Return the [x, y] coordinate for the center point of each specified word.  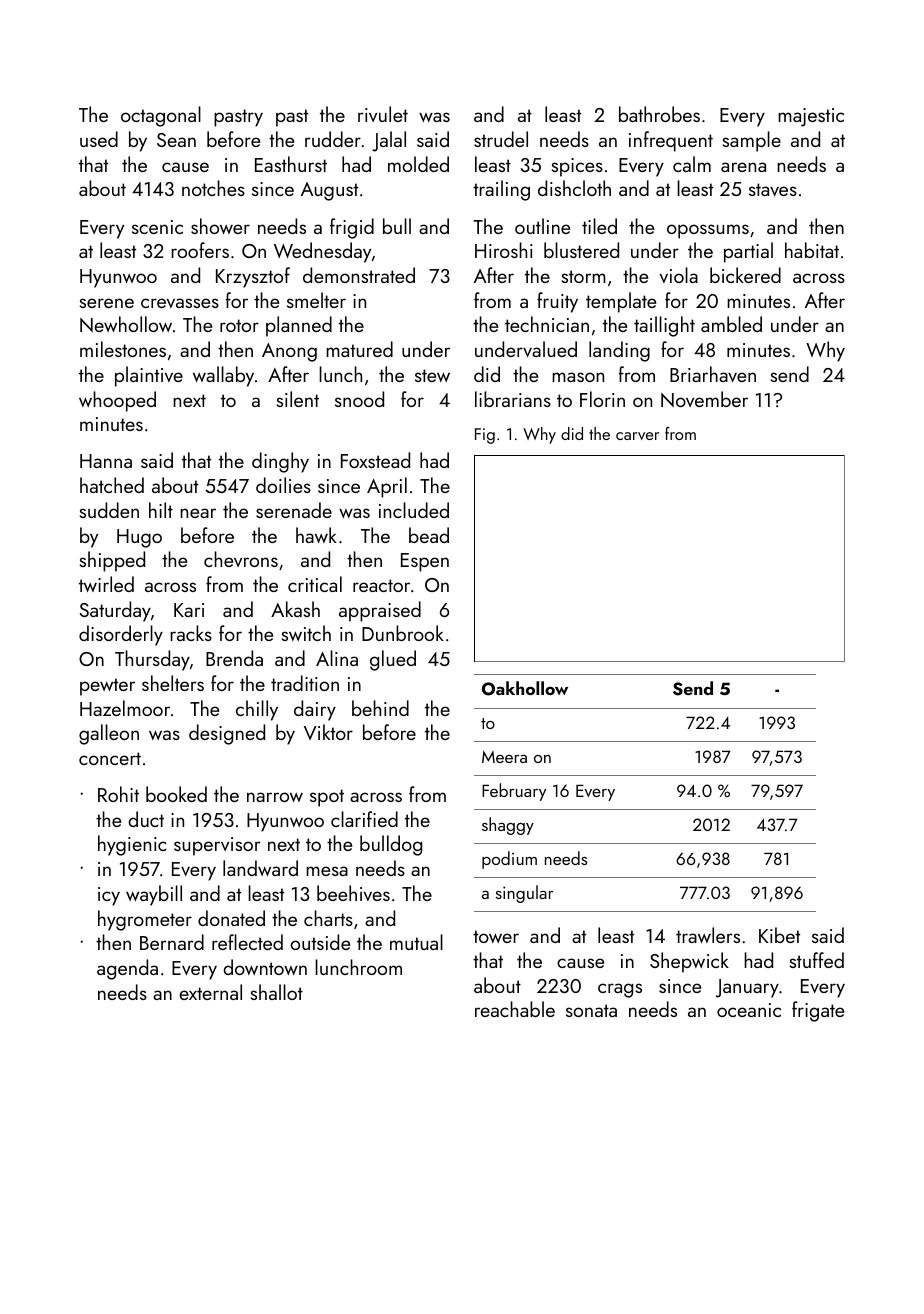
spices [577, 167]
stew [432, 375]
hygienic [132, 845]
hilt [161, 510]
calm [692, 164]
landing [619, 351]
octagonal [161, 116]
